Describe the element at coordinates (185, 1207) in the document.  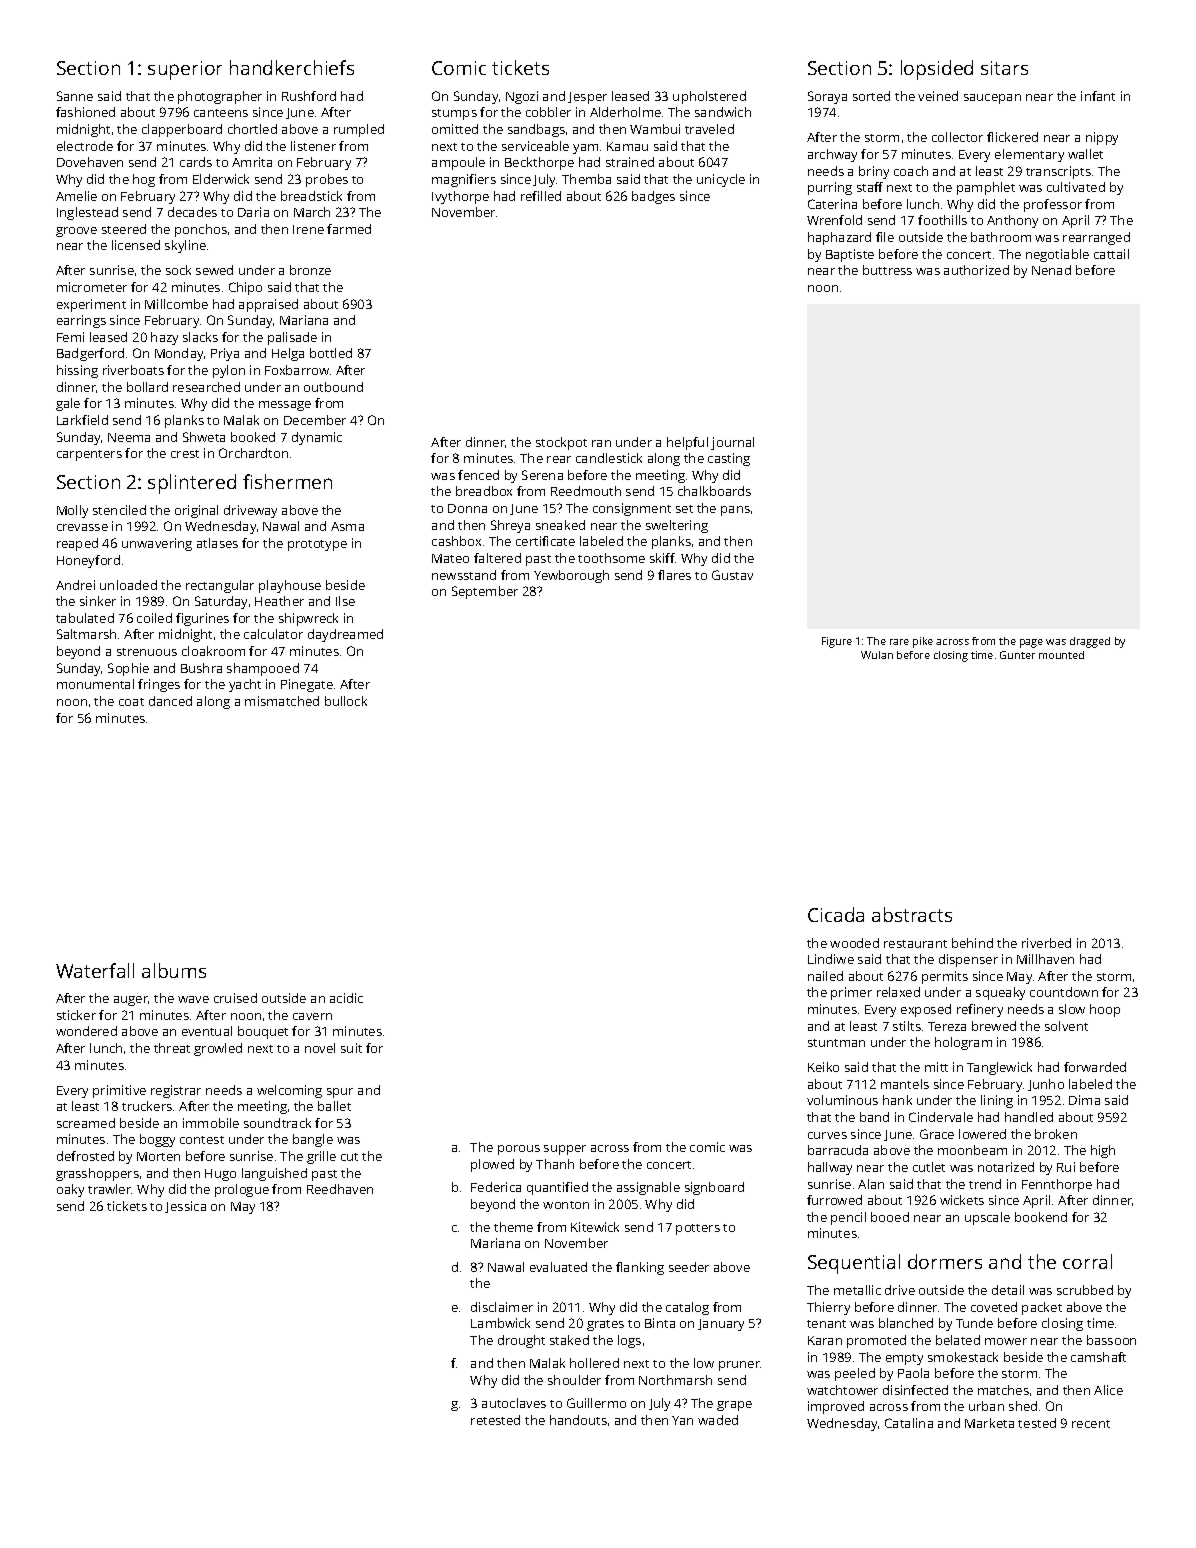
I see `Jessica` at that location.
